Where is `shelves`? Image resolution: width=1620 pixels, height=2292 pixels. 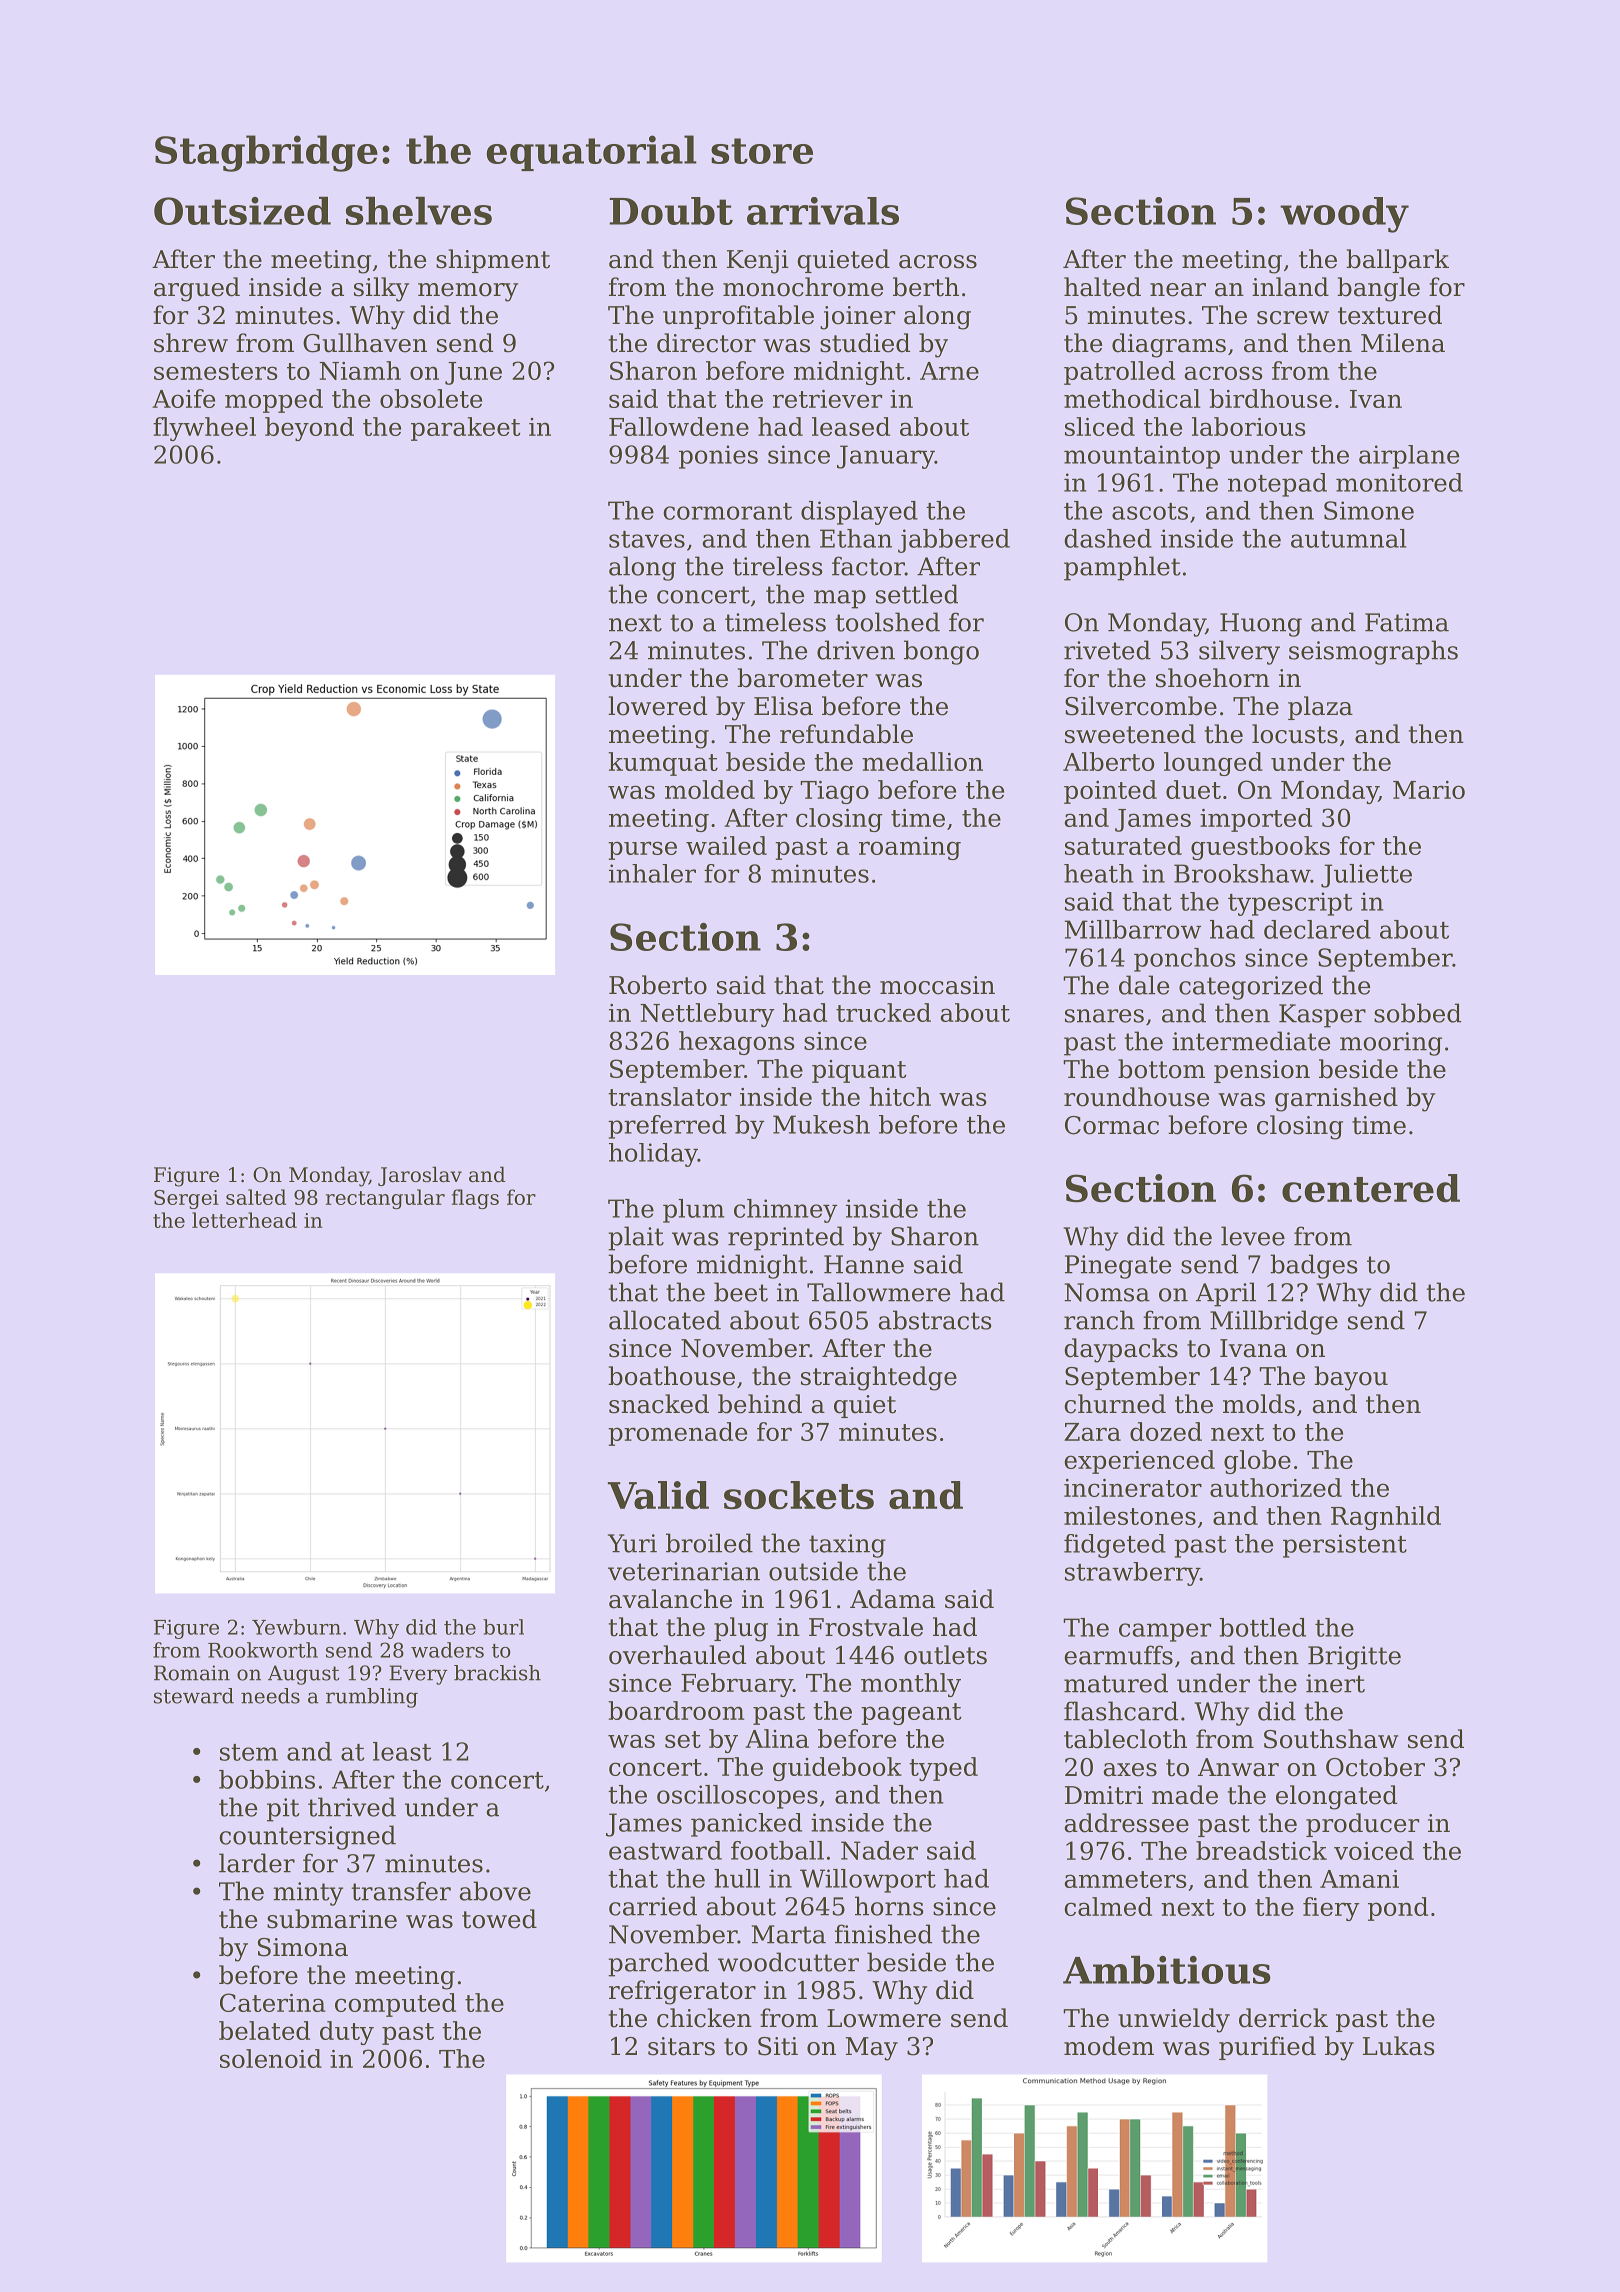
shelves is located at coordinates (419, 211).
